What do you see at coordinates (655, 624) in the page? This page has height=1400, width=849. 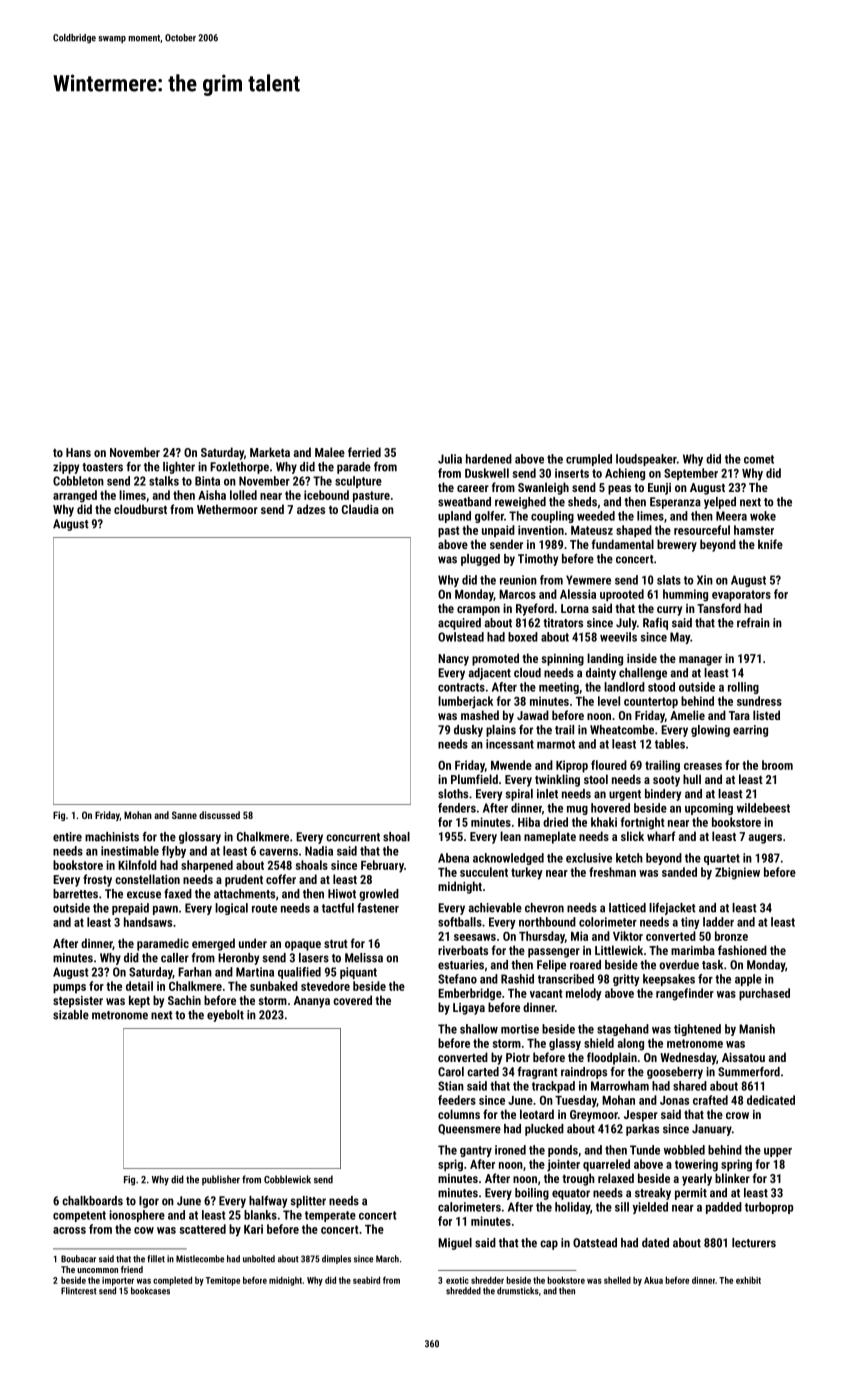 I see `Rafiq` at bounding box center [655, 624].
